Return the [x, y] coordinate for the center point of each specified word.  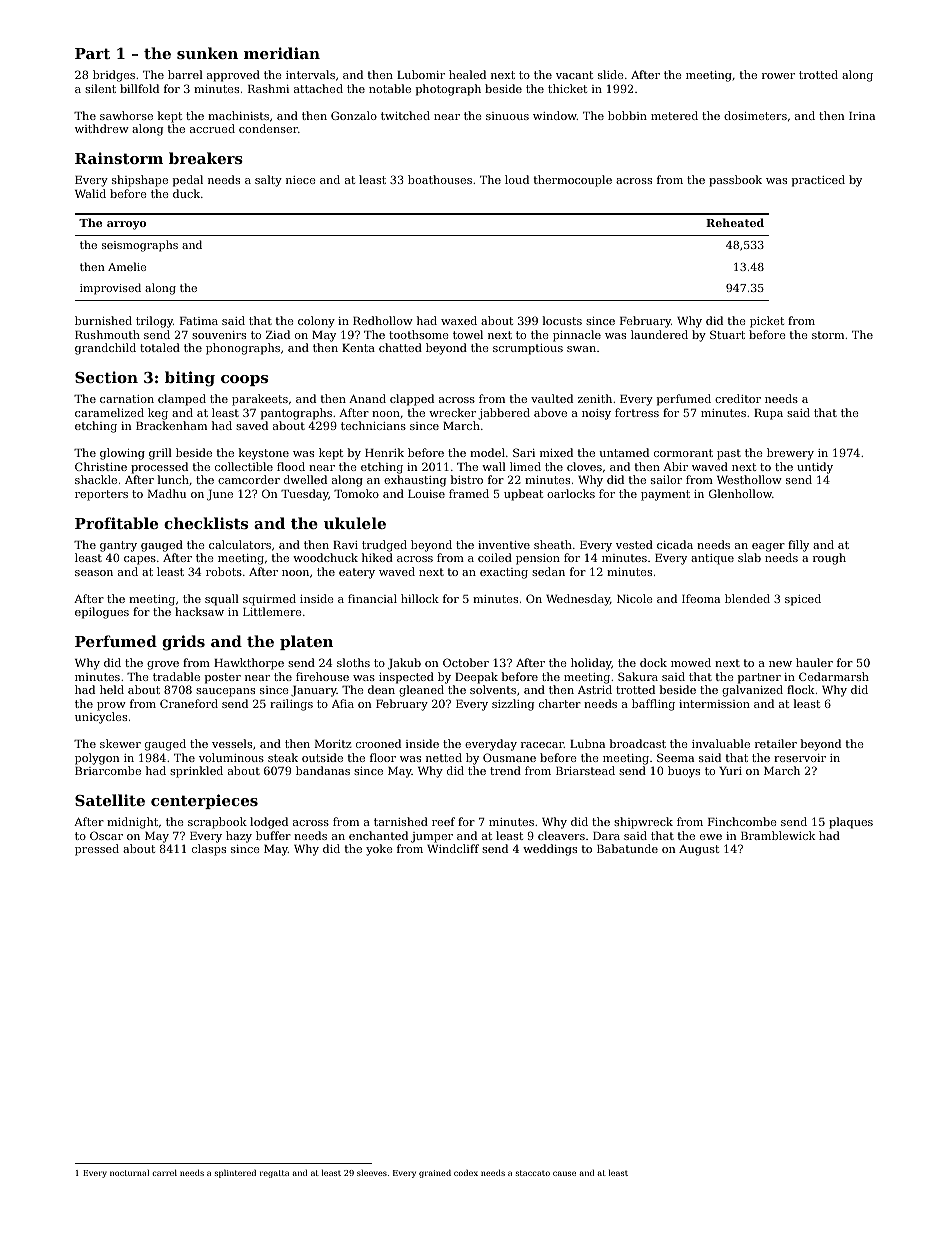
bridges [114, 76]
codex [466, 1173]
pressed [97, 850]
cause [564, 1173]
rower [778, 76]
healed [467, 74]
